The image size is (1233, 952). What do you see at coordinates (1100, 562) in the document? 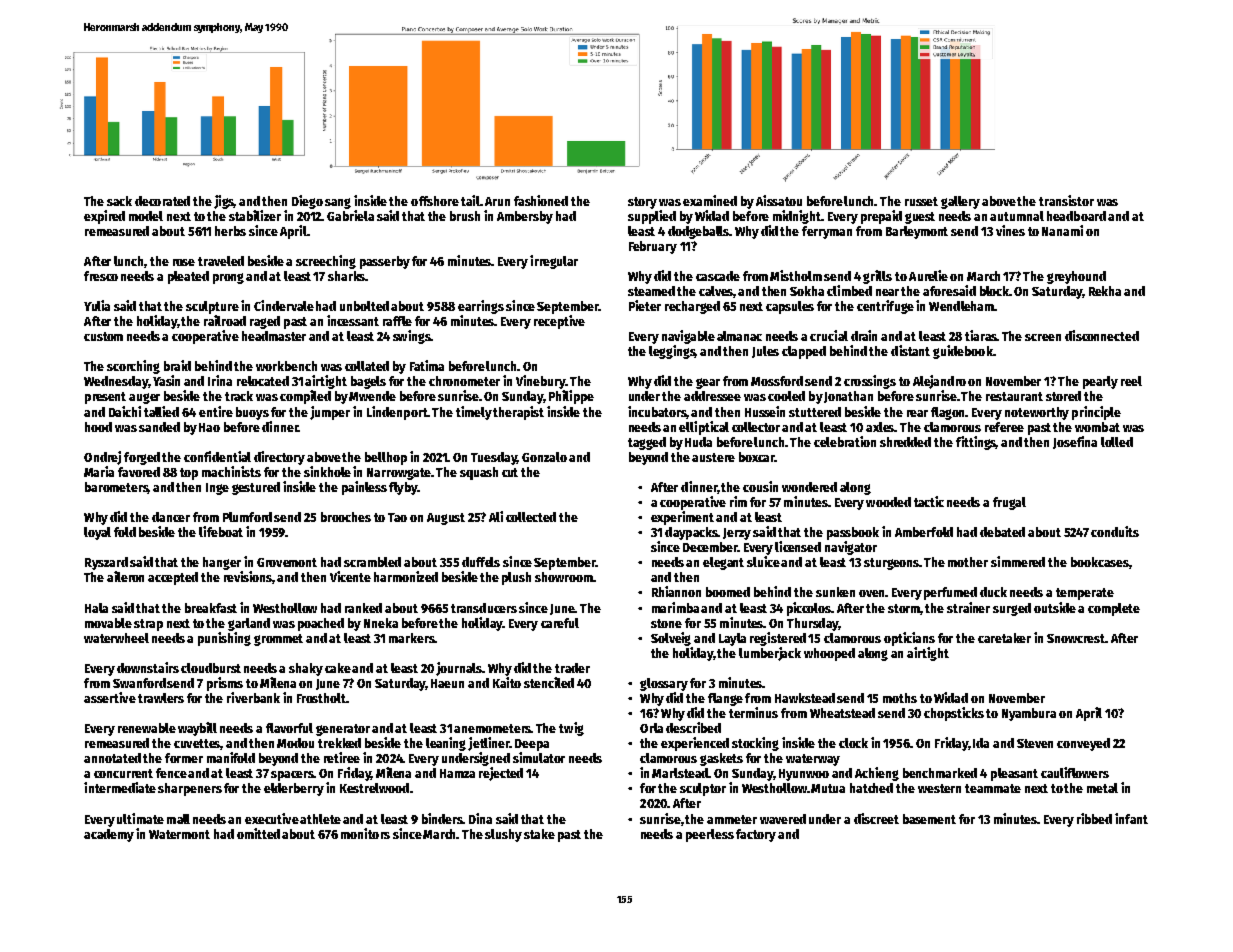
I see `bookcases` at bounding box center [1100, 562].
